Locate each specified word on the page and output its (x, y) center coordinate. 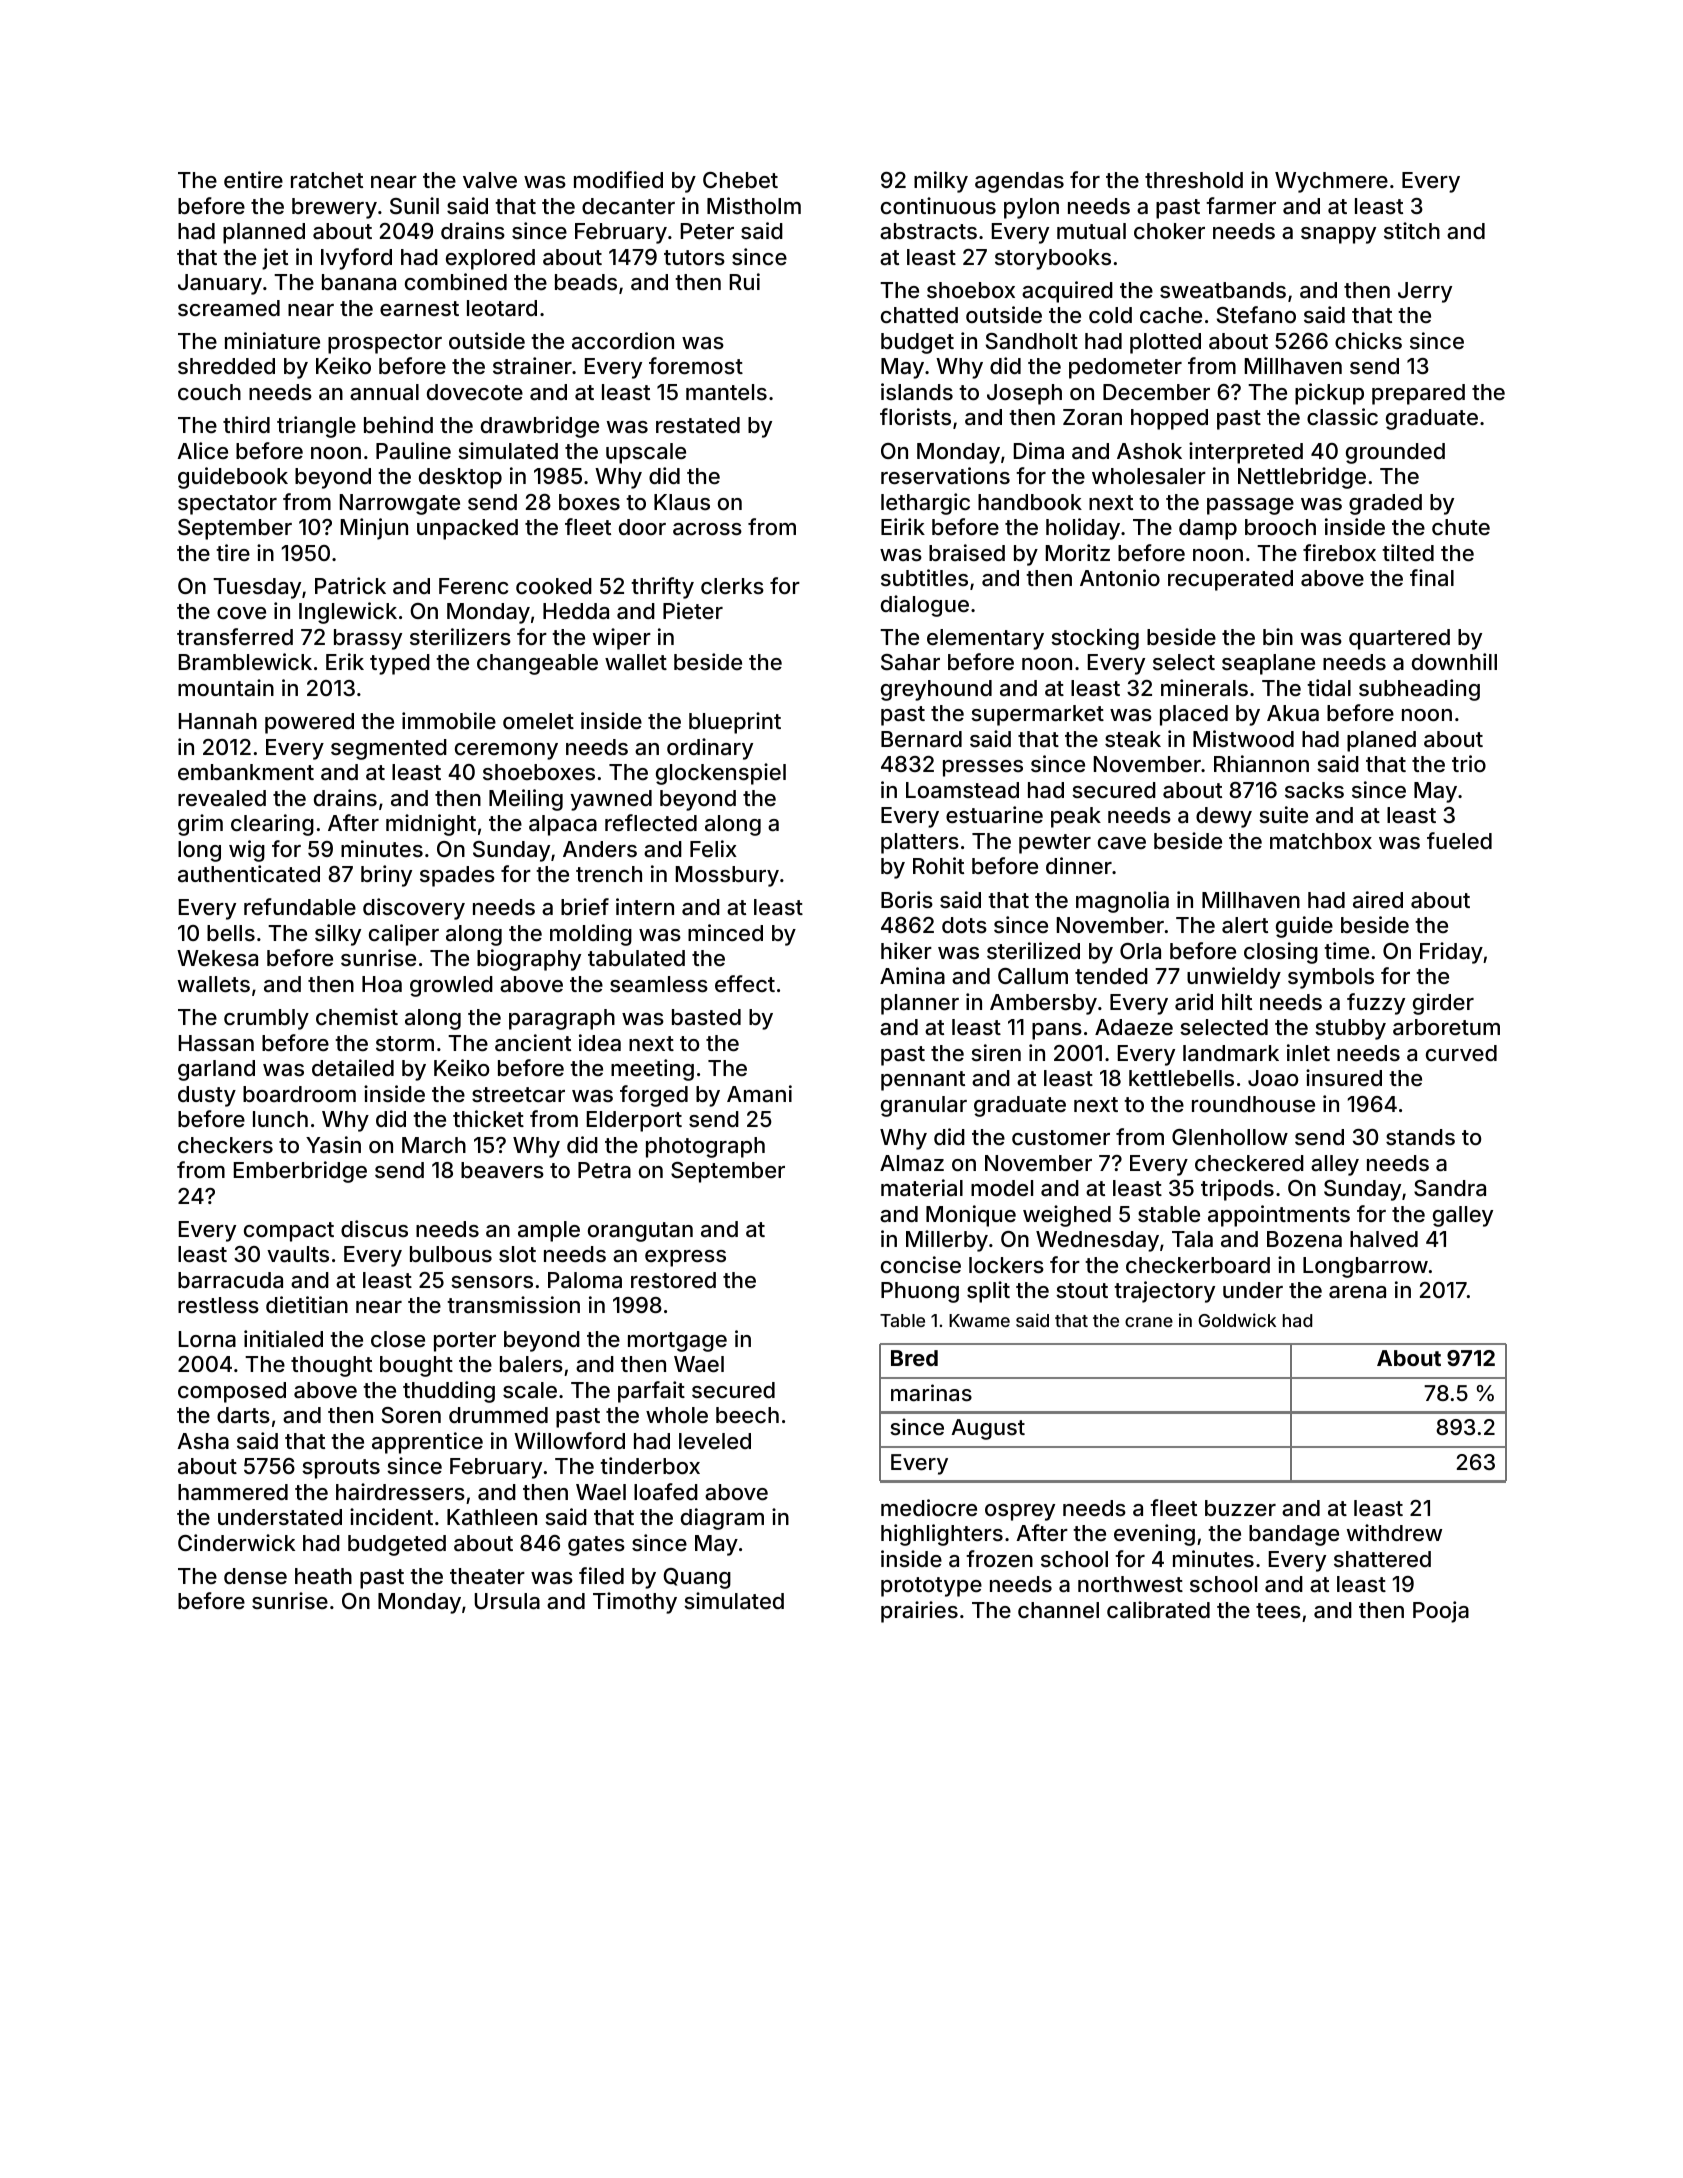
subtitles (924, 577)
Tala (1192, 1239)
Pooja (1441, 1612)
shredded (226, 366)
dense (255, 1576)
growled (451, 986)
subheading (1419, 690)
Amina (912, 976)
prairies (919, 1612)
